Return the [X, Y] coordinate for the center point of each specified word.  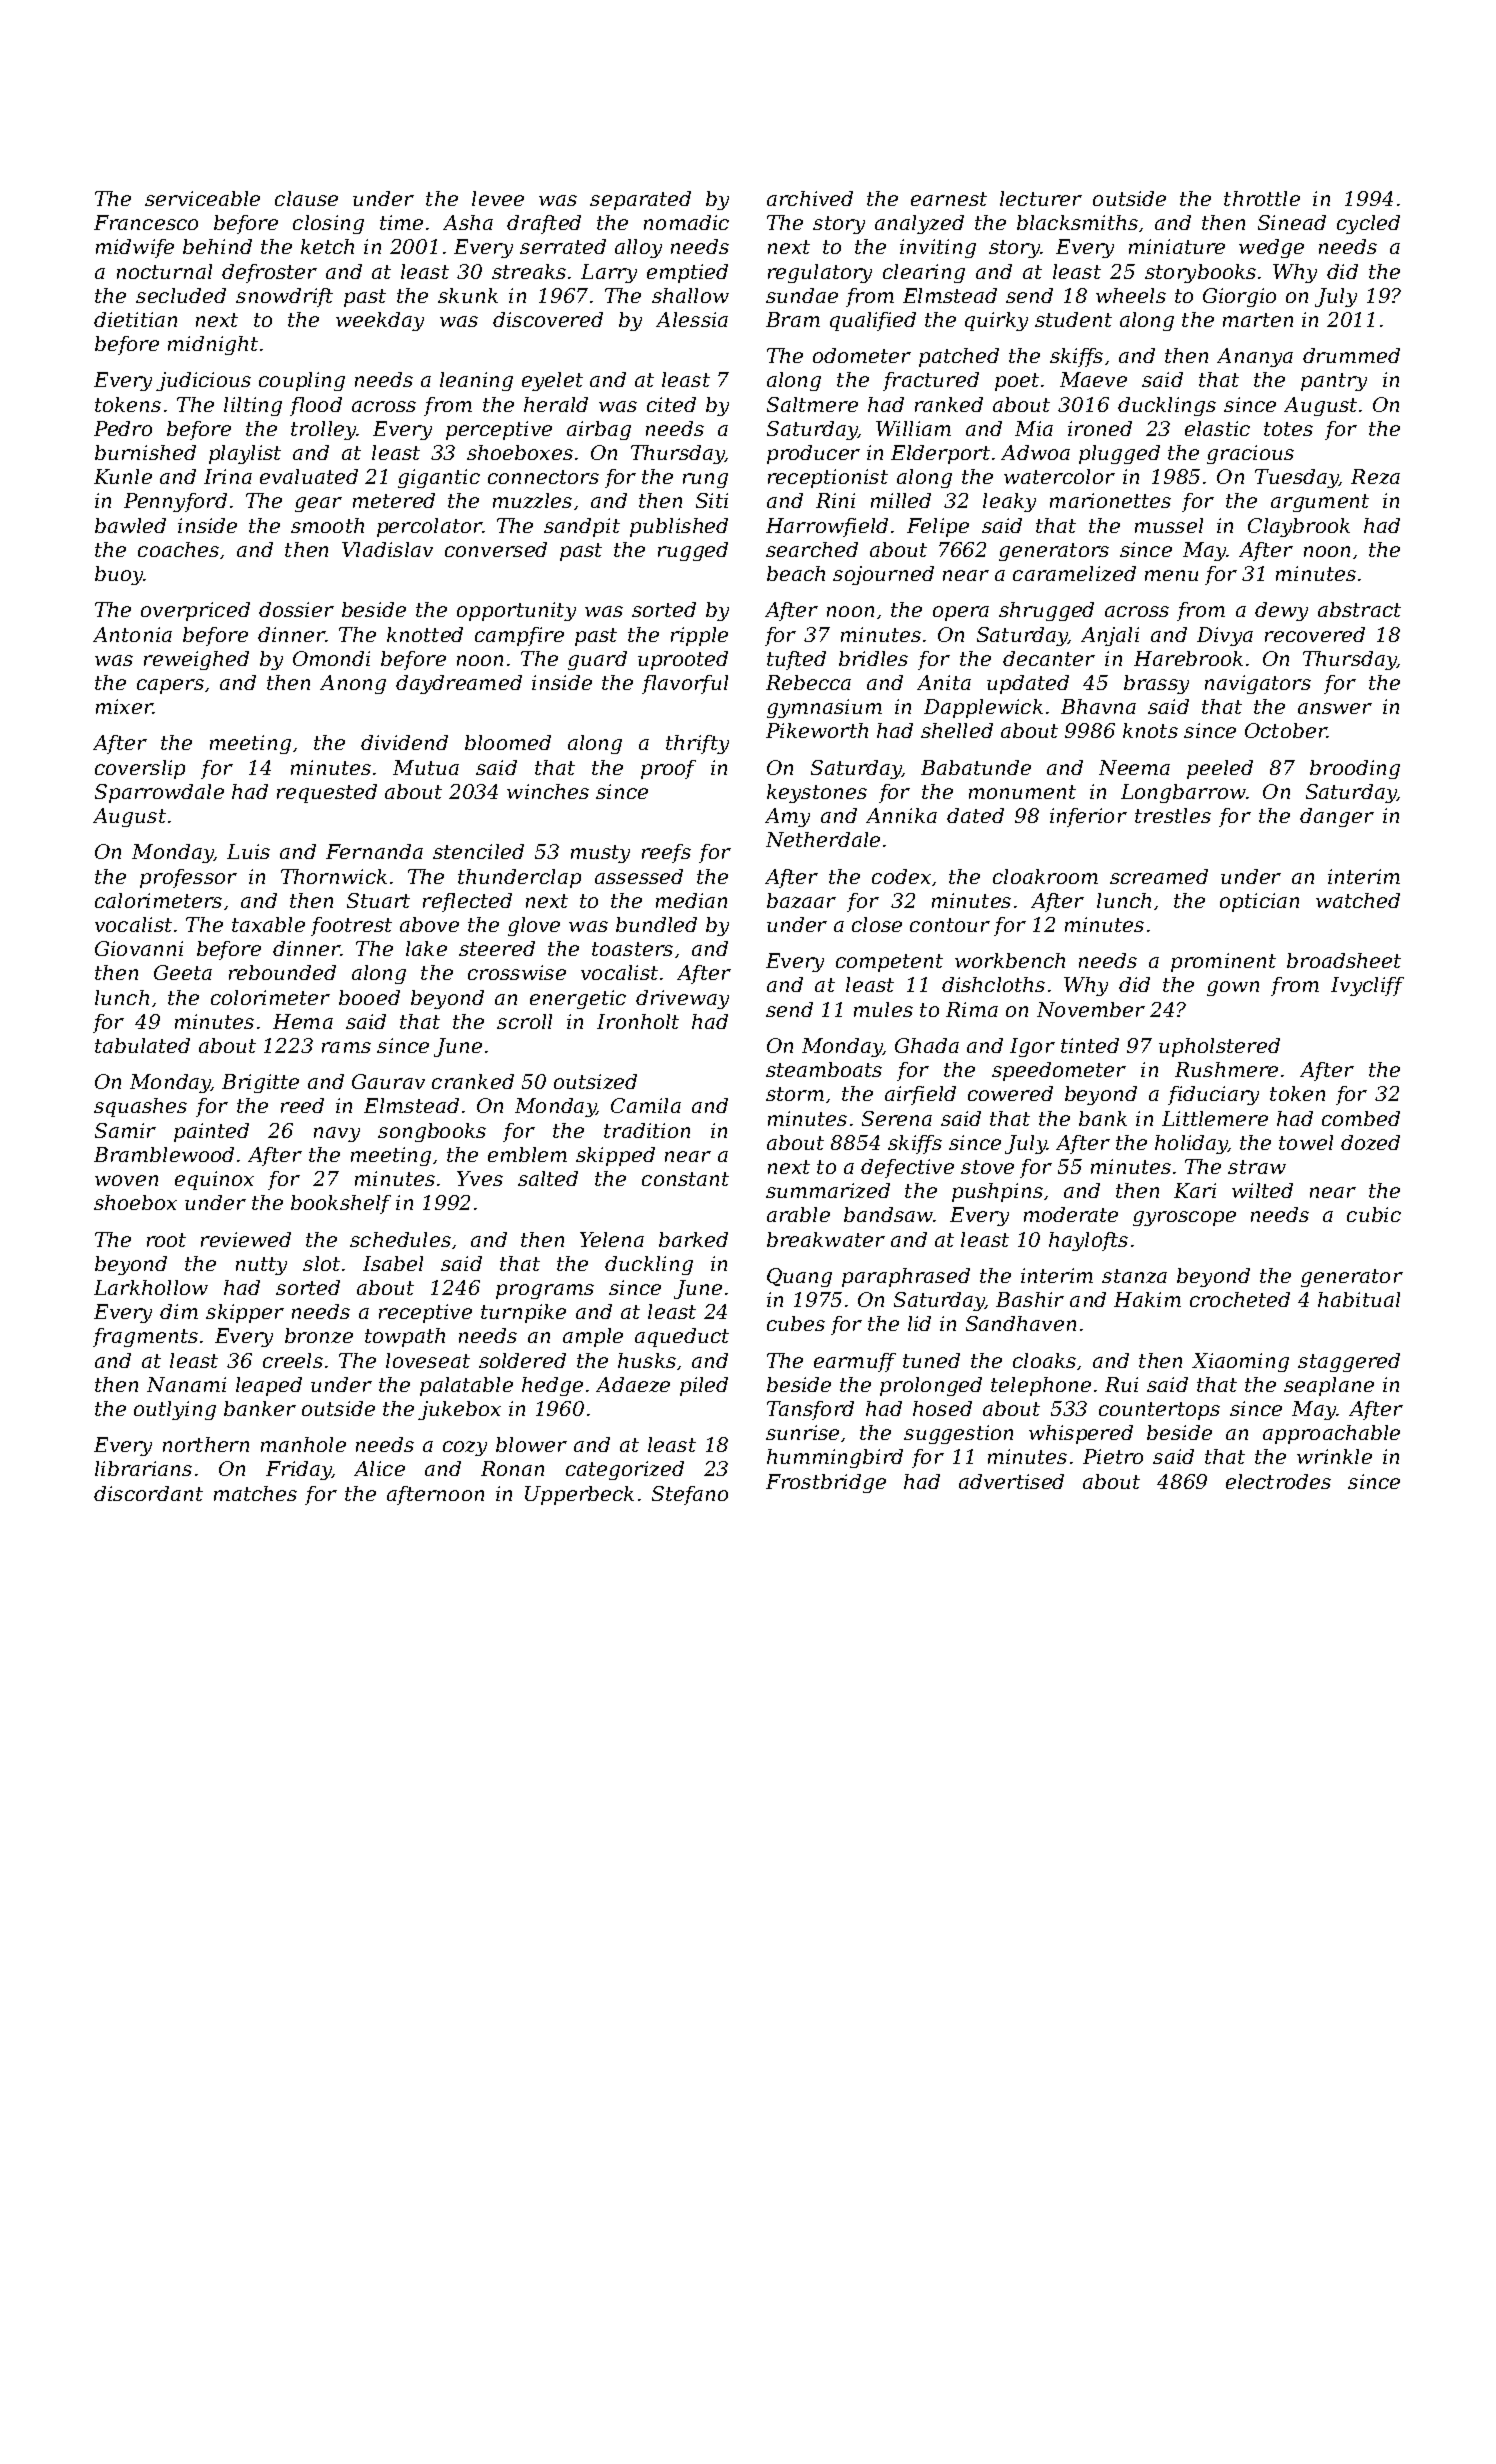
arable [798, 1214]
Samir [125, 1130]
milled [901, 500]
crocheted [1240, 1299]
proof [668, 769]
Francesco [146, 222]
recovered [1315, 634]
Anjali [1110, 636]
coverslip [140, 769]
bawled [130, 525]
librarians [143, 1468]
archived [810, 198]
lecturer [1041, 198]
